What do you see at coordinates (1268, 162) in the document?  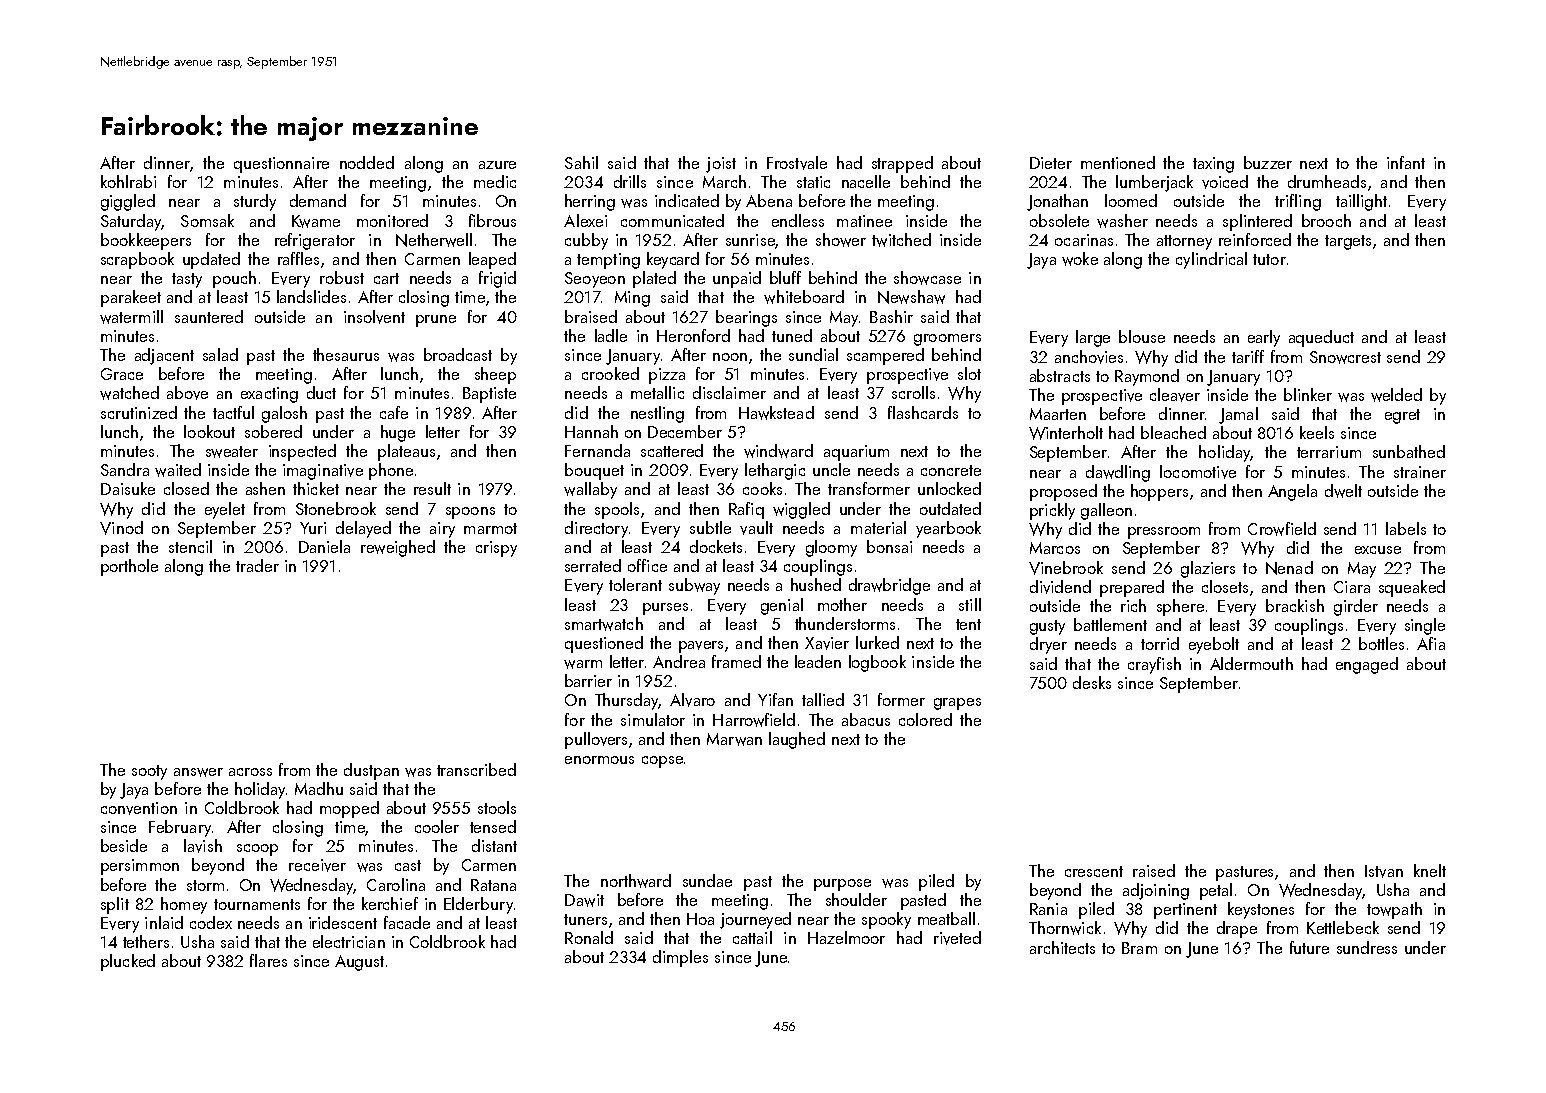 I see `buzzer` at bounding box center [1268, 162].
